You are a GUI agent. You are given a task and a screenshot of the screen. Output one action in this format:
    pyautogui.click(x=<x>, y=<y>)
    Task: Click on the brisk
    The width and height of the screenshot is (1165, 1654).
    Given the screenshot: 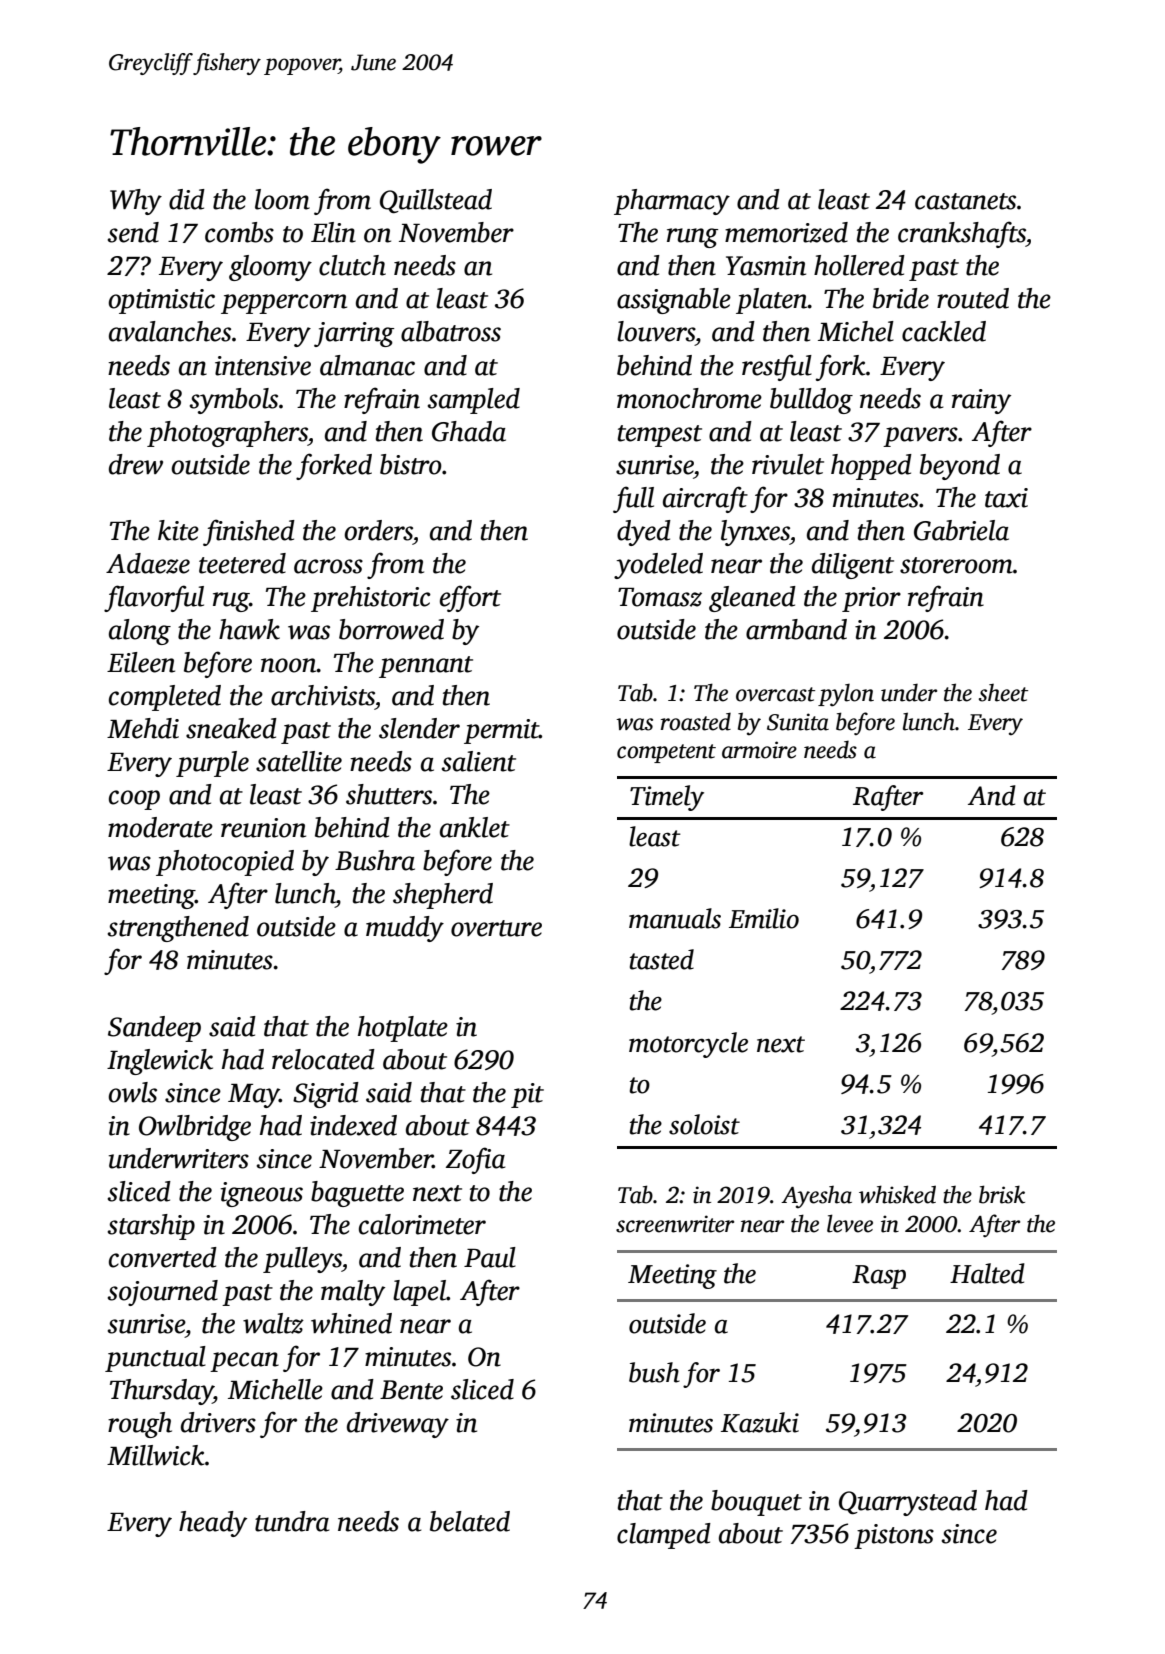 What is the action you would take?
    pyautogui.click(x=1002, y=1194)
